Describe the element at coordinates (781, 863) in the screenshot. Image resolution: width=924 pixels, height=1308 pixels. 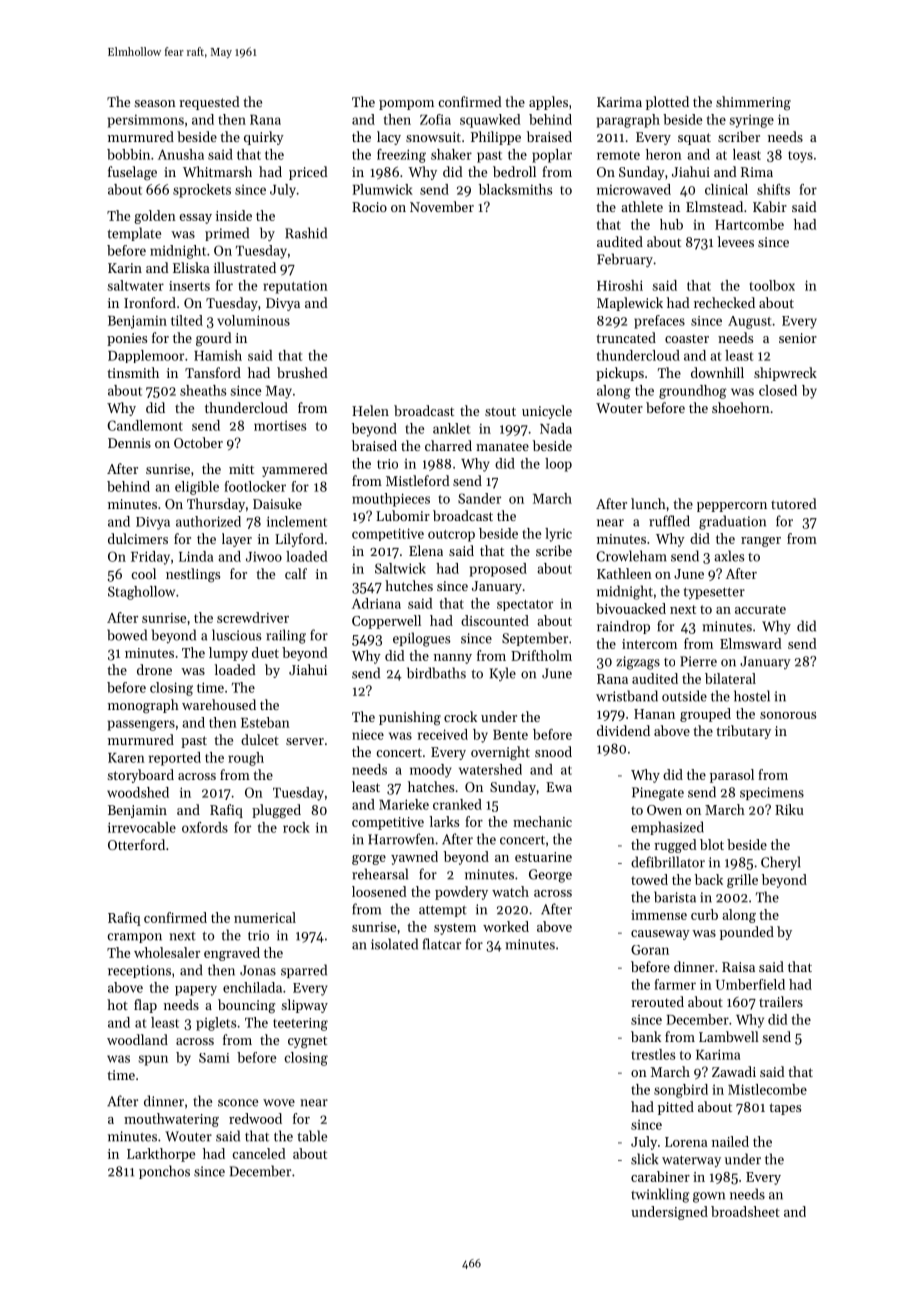
I see `Cheryl` at that location.
